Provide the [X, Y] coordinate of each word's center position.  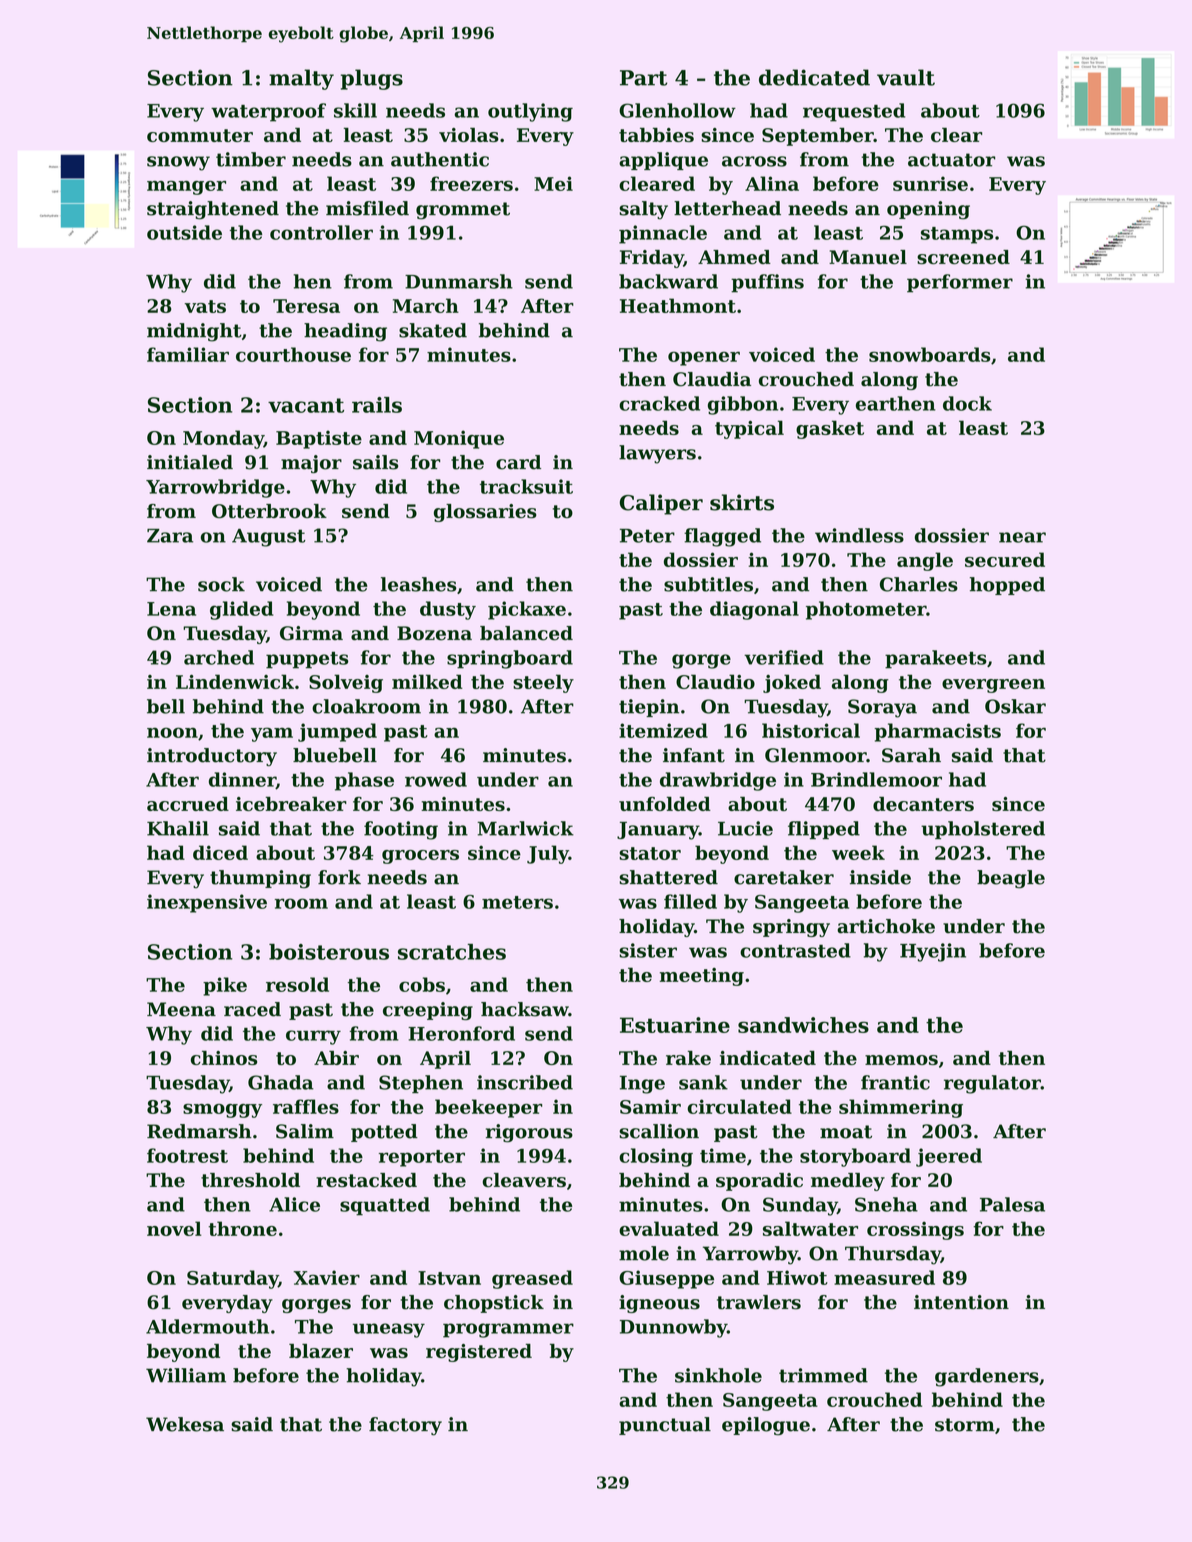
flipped [824, 830]
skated [433, 330]
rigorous [529, 1133]
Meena [181, 1009]
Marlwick [525, 828]
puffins [767, 283]
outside [184, 232]
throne [242, 1228]
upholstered [983, 830]
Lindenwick [235, 681]
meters [517, 902]
